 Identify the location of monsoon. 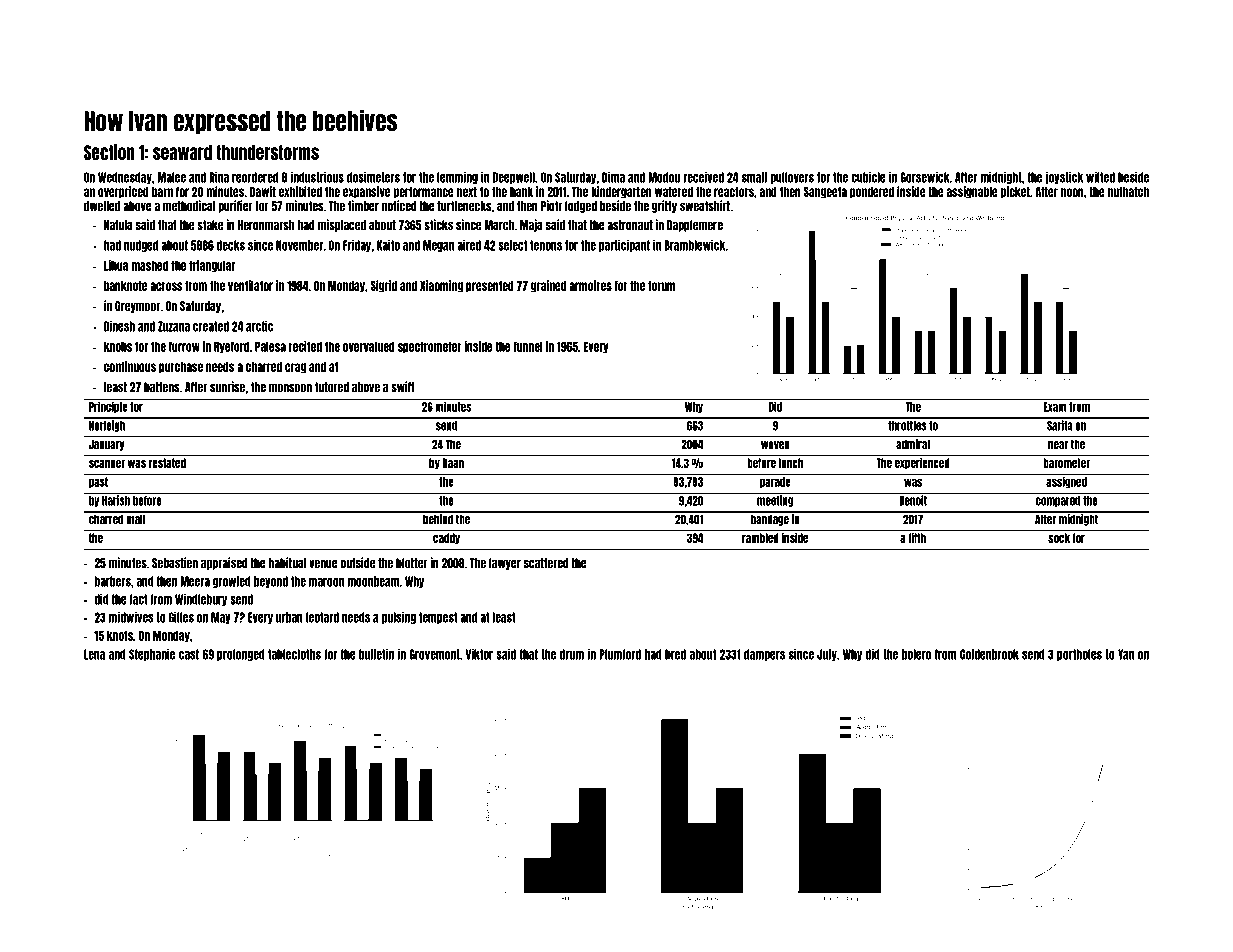
(290, 388).
